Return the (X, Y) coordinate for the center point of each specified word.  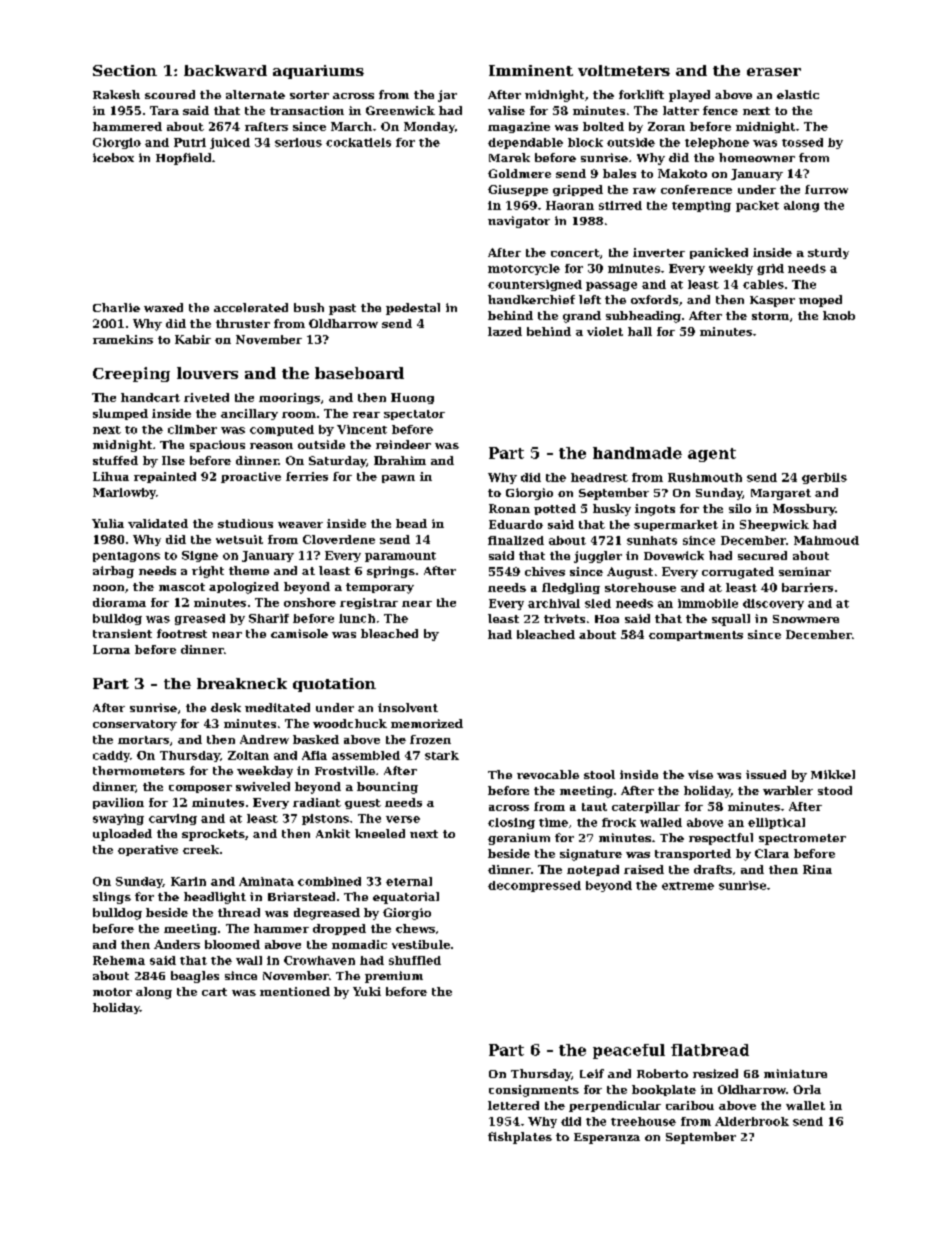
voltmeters (624, 70)
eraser (774, 72)
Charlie (116, 307)
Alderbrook (752, 1121)
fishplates (520, 1138)
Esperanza (607, 1138)
